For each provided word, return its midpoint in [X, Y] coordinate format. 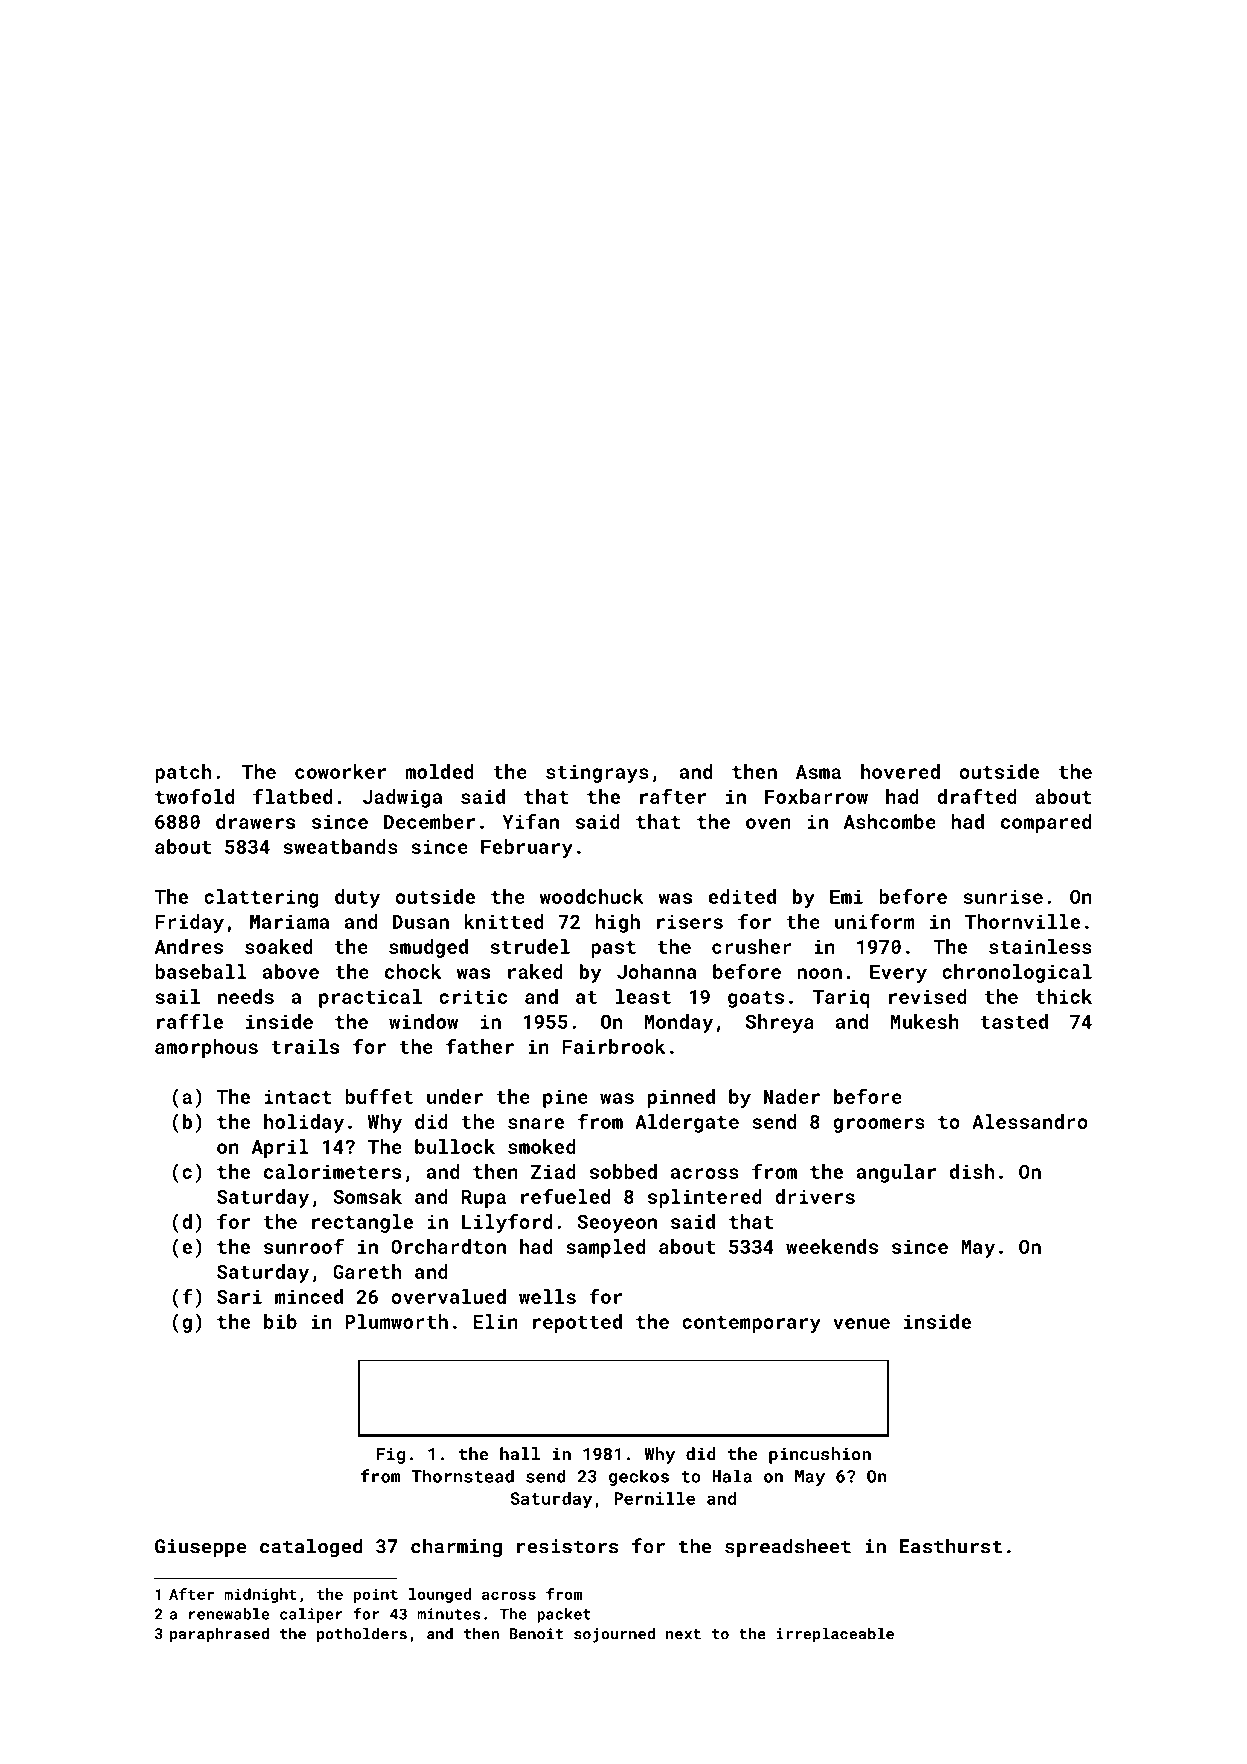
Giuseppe [201, 1548]
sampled [605, 1248]
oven [768, 823]
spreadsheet [788, 1547]
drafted [977, 796]
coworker [340, 771]
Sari [239, 1296]
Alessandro [1030, 1121]
